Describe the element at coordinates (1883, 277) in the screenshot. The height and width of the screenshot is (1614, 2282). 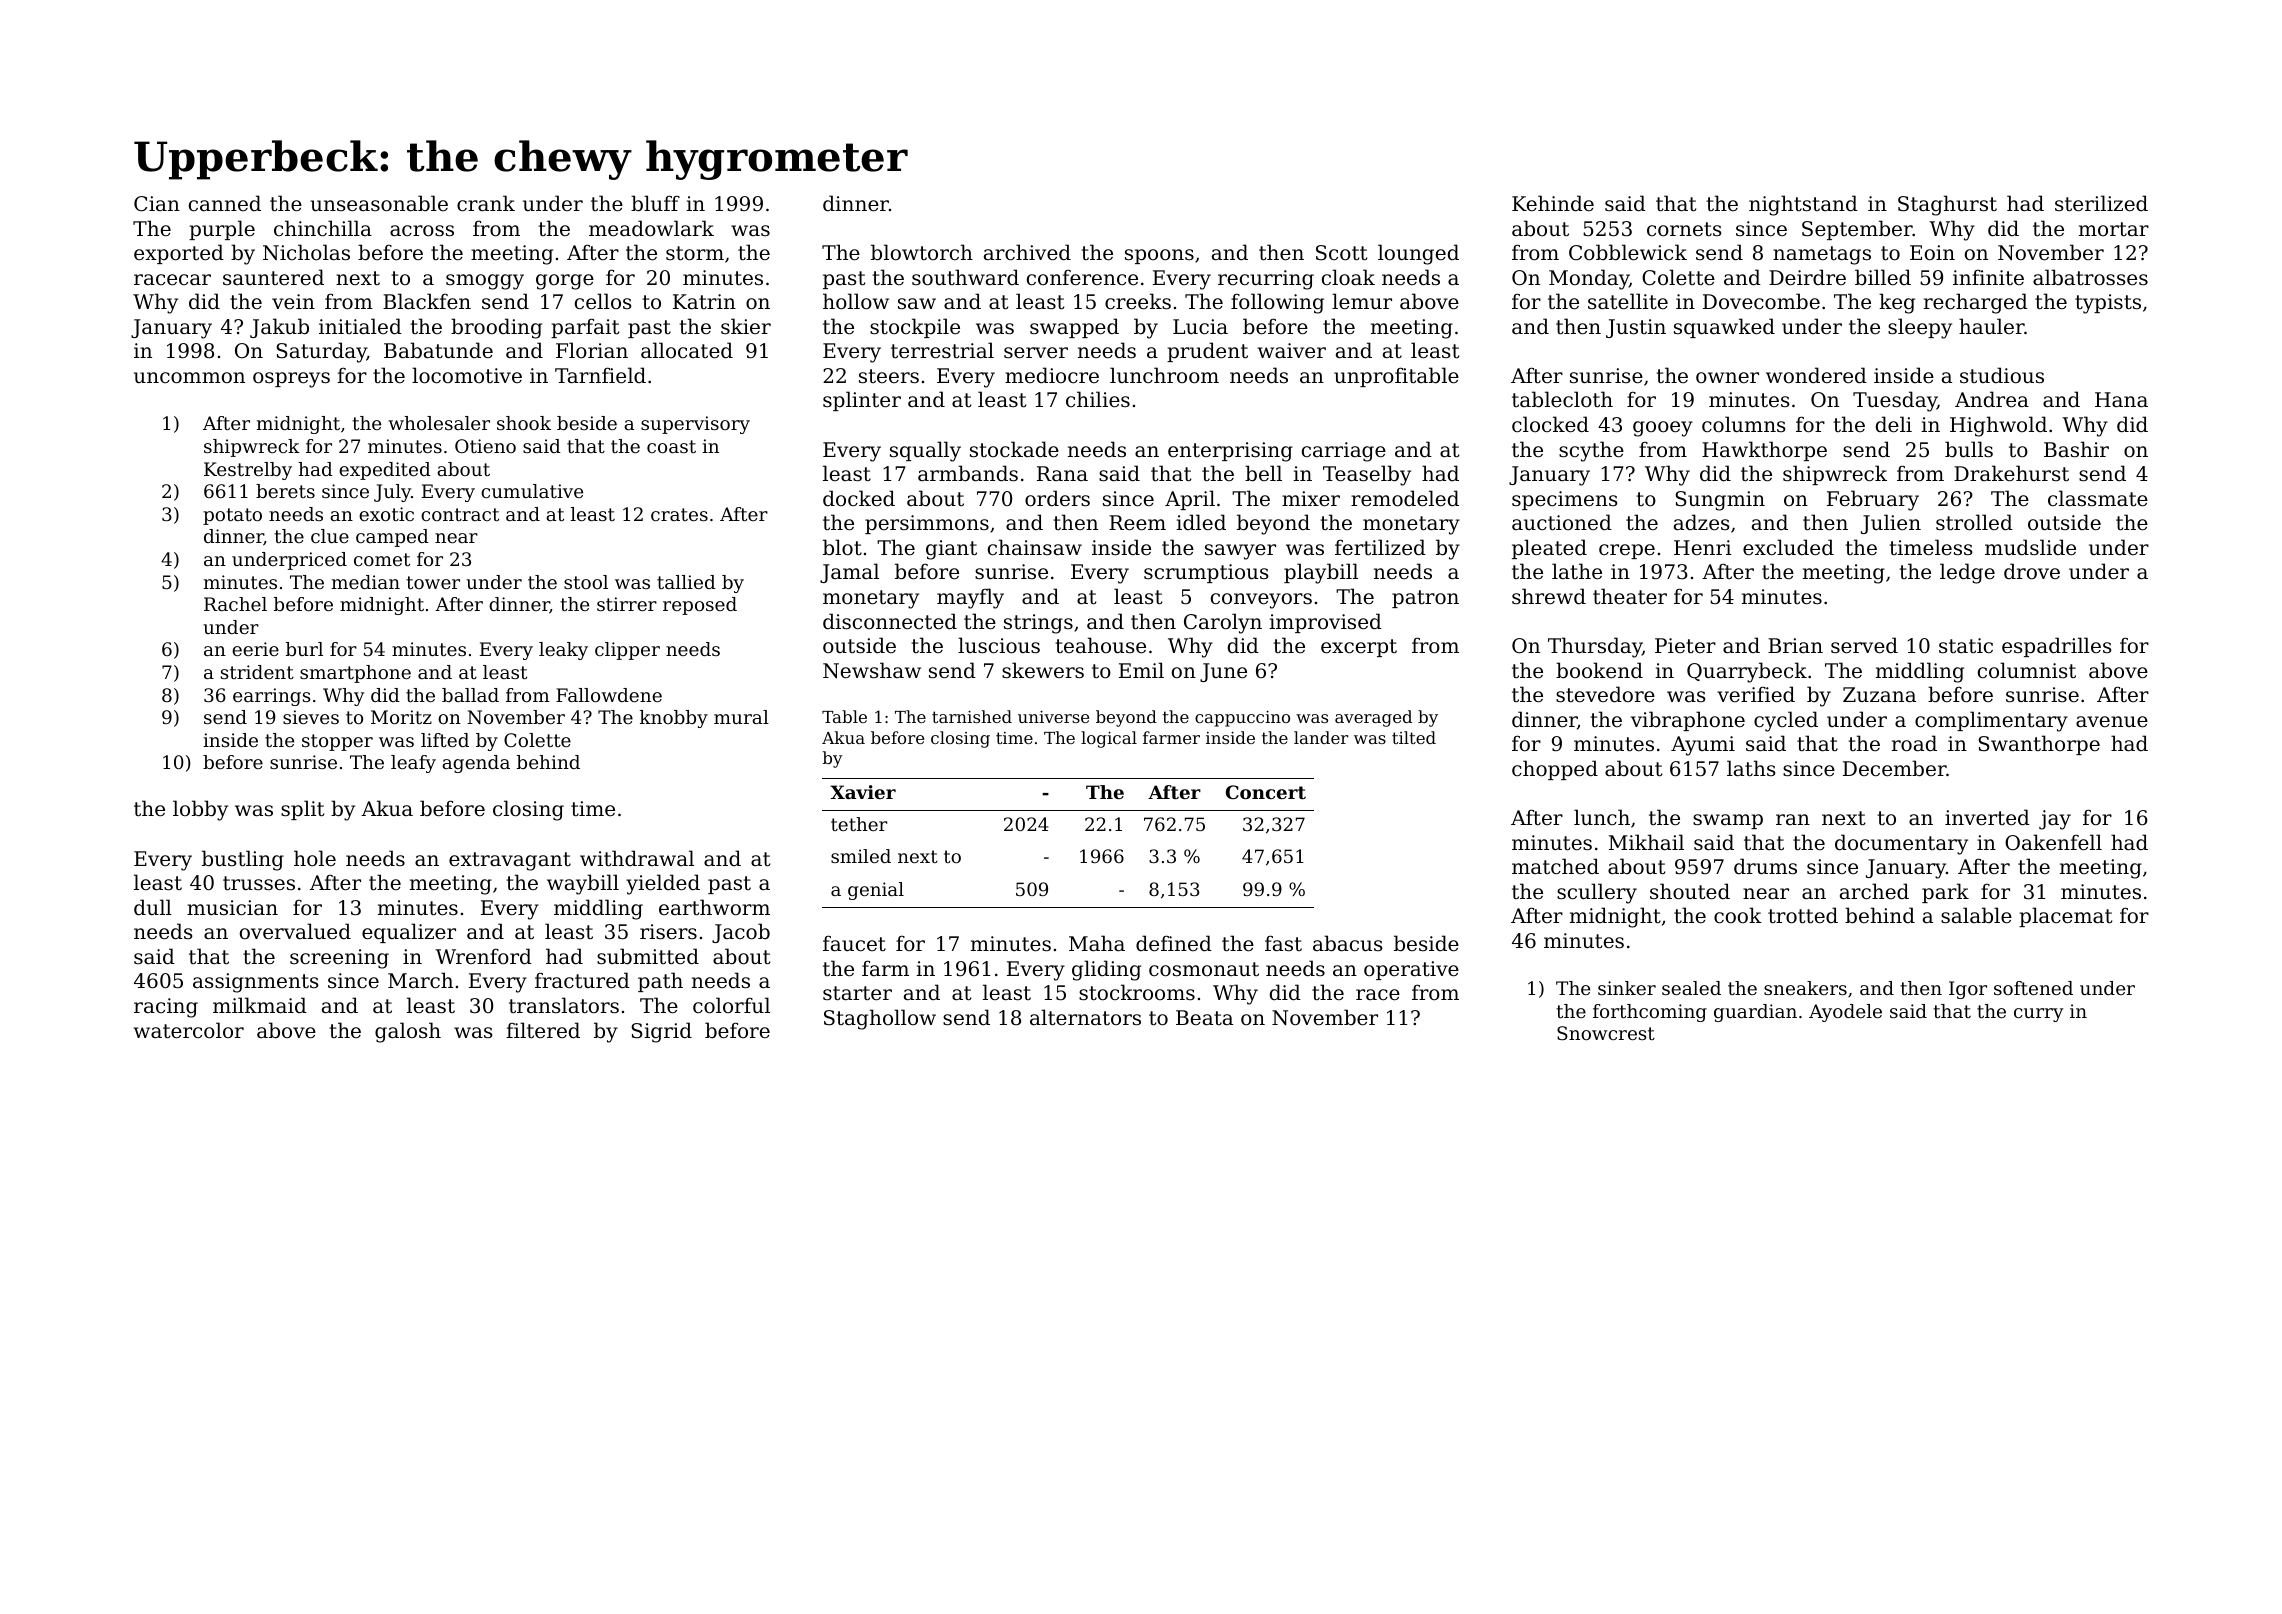
I see `billed` at that location.
